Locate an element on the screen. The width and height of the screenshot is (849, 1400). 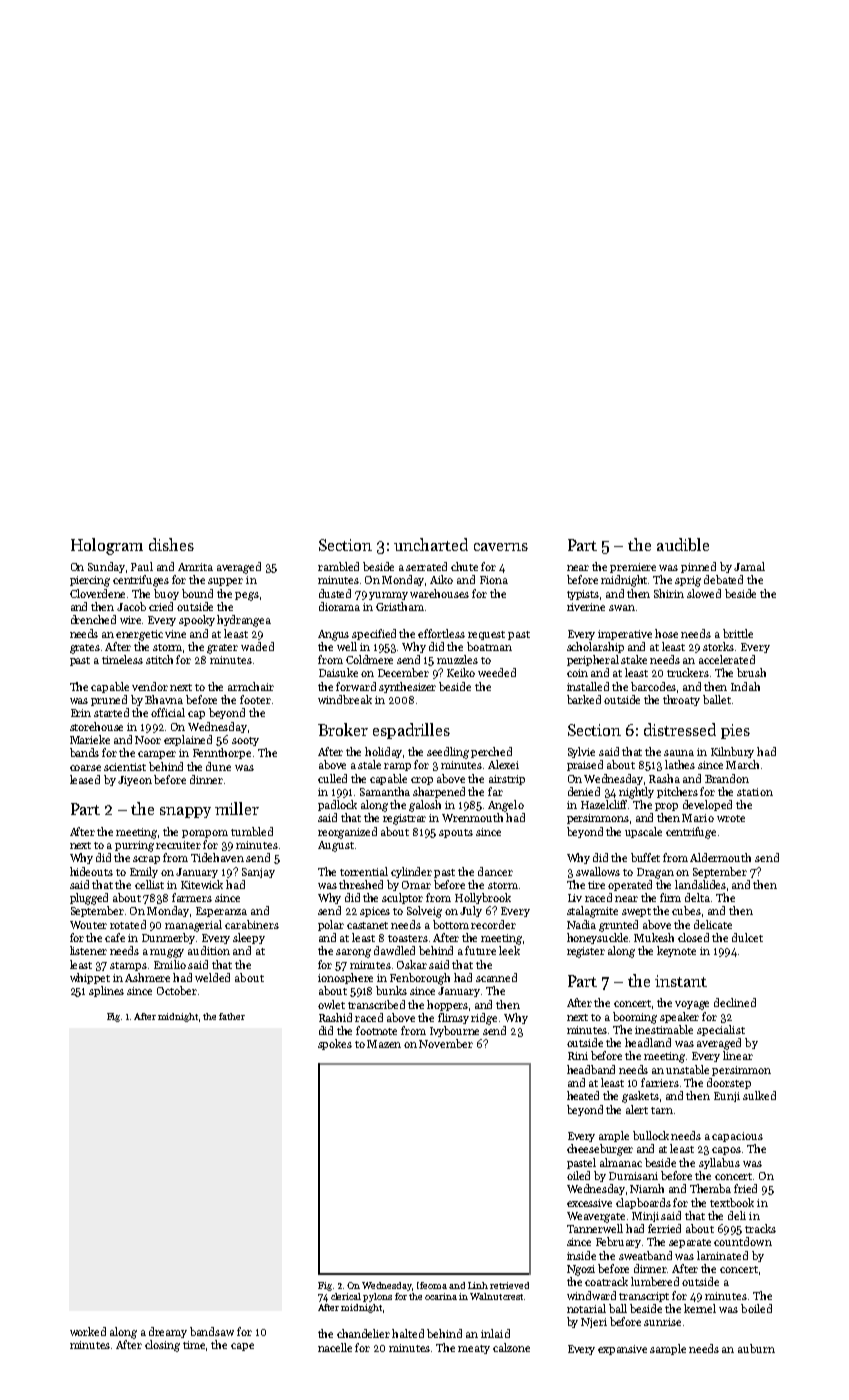
expansive is located at coordinates (622, 1350).
